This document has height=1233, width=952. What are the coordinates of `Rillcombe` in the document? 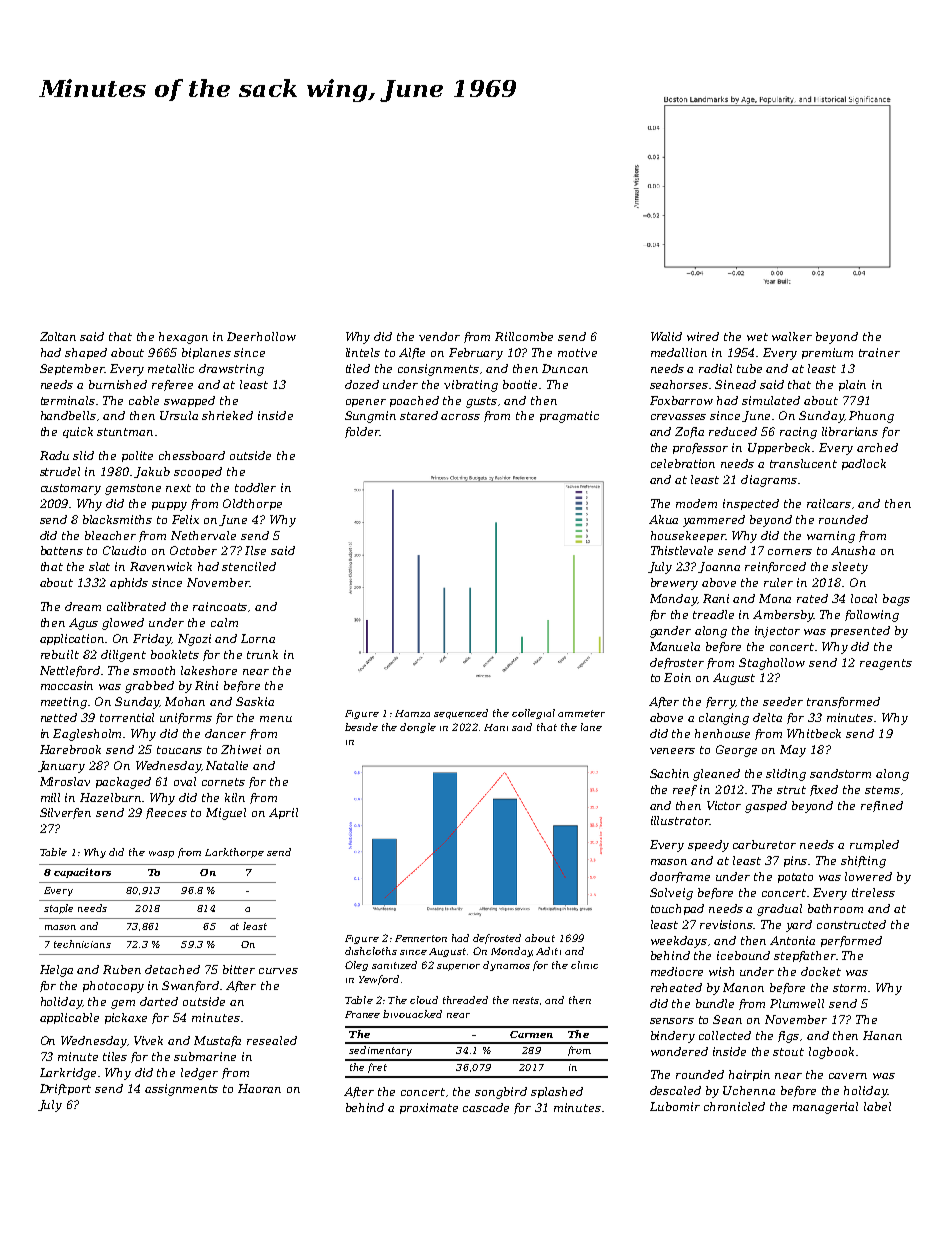 It's located at (524, 336).
